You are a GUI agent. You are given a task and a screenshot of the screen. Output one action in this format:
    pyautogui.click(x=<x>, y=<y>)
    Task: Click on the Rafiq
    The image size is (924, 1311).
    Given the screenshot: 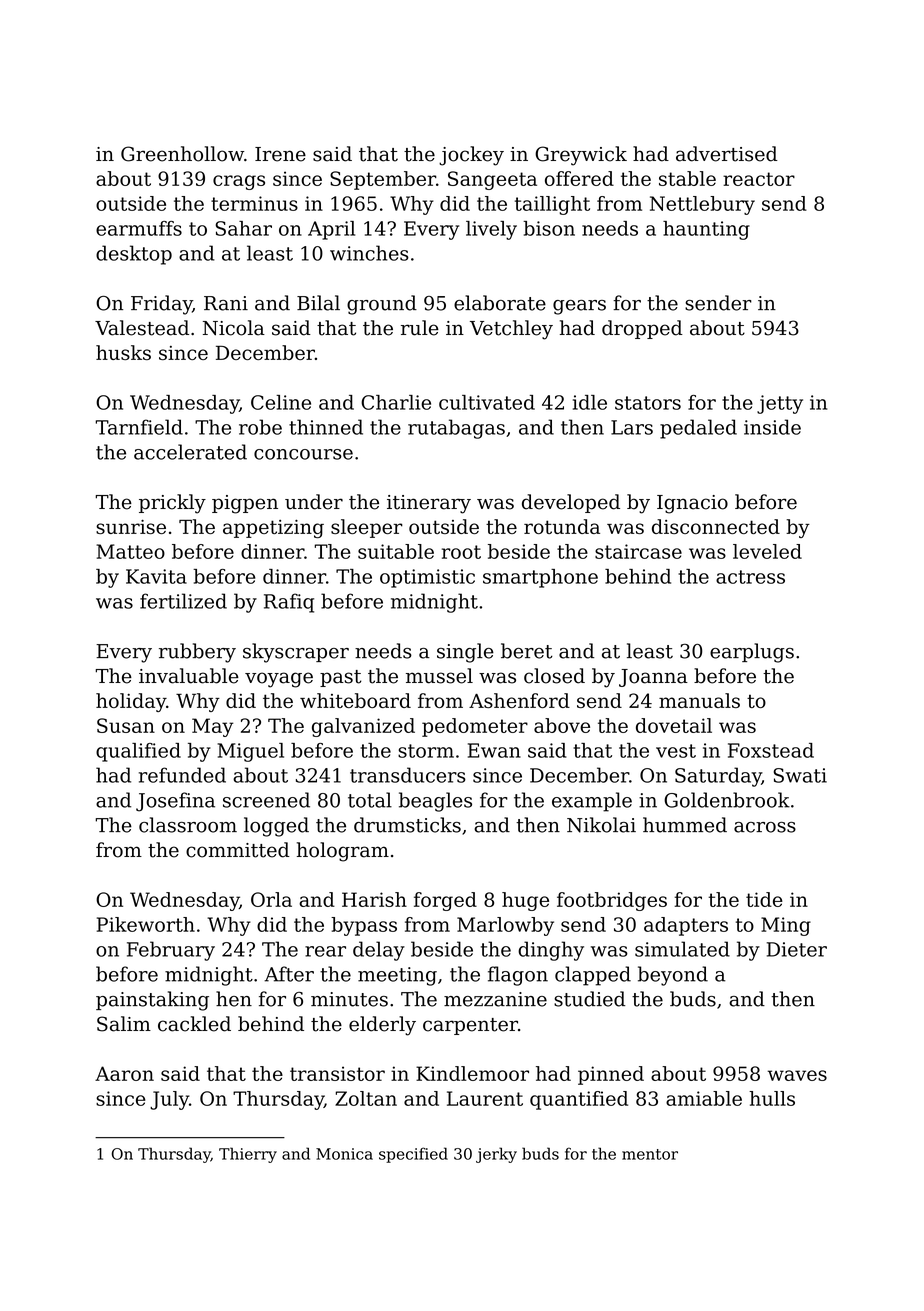 What is the action you would take?
    pyautogui.click(x=289, y=603)
